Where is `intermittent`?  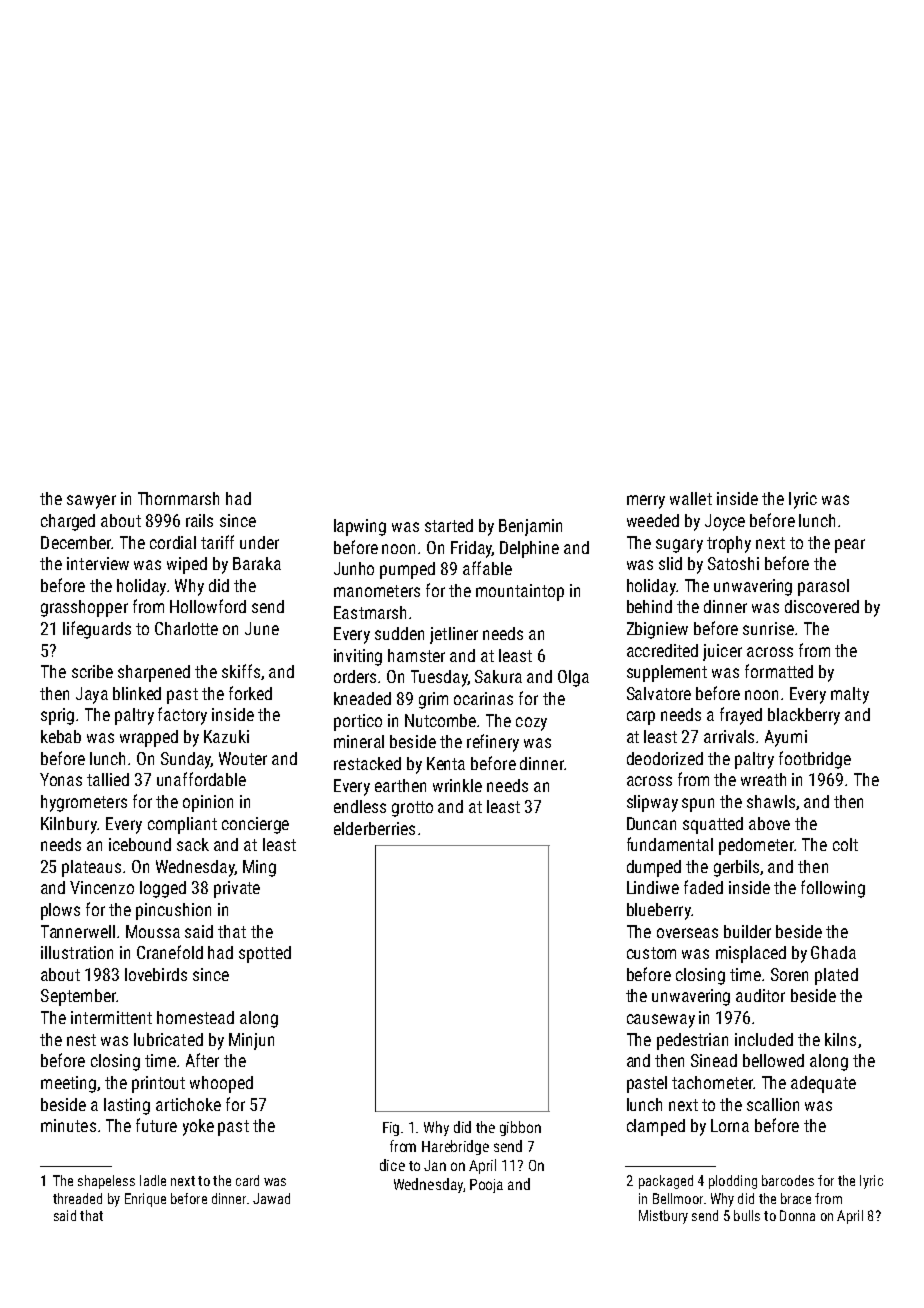
intermittent is located at coordinates (111, 1017).
